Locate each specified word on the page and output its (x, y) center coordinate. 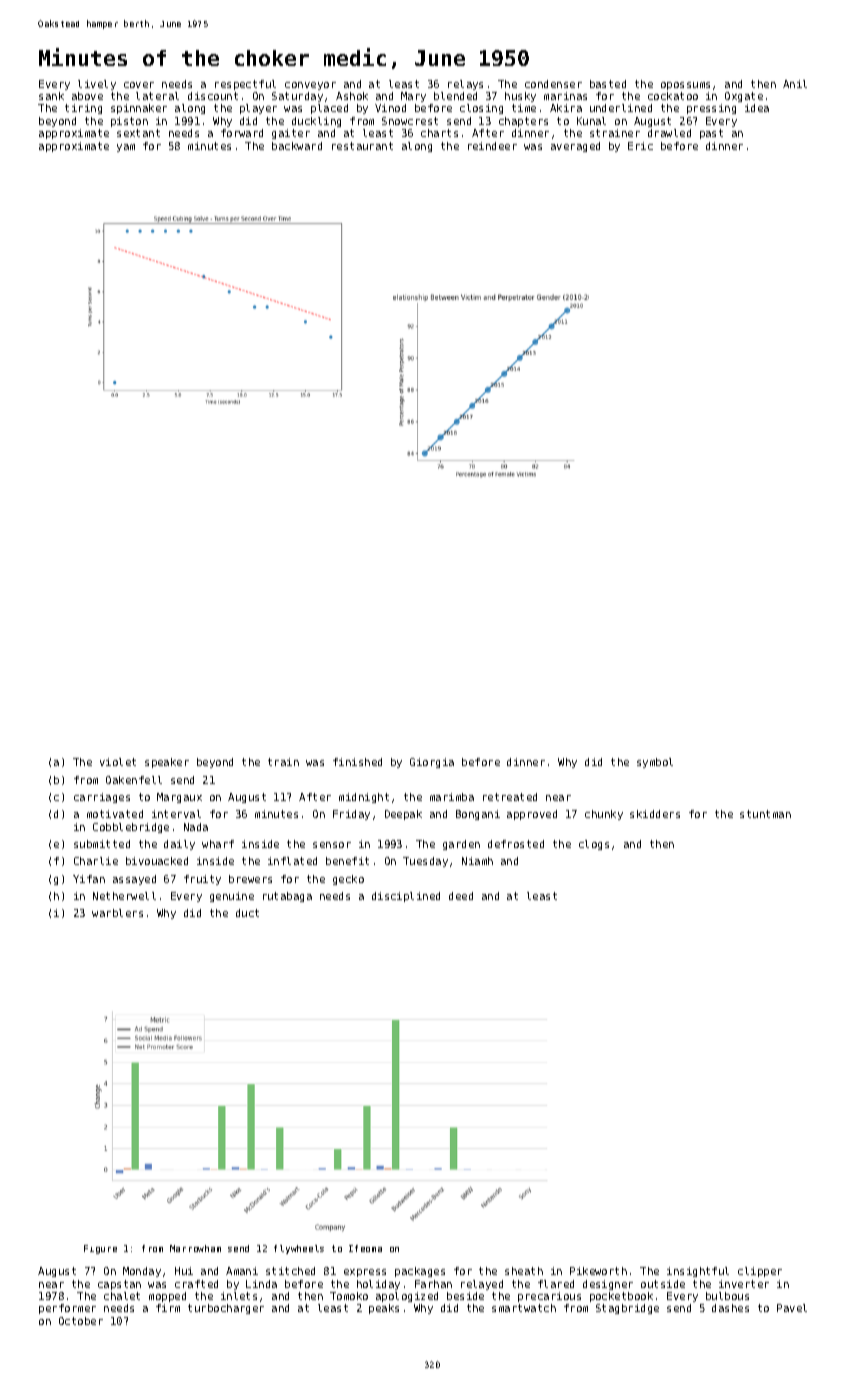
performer (67, 1309)
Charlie (96, 861)
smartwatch (524, 1308)
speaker (167, 763)
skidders (655, 814)
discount (213, 96)
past (711, 134)
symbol (655, 763)
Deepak (403, 815)
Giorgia (432, 763)
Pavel (792, 1308)
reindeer (492, 146)
